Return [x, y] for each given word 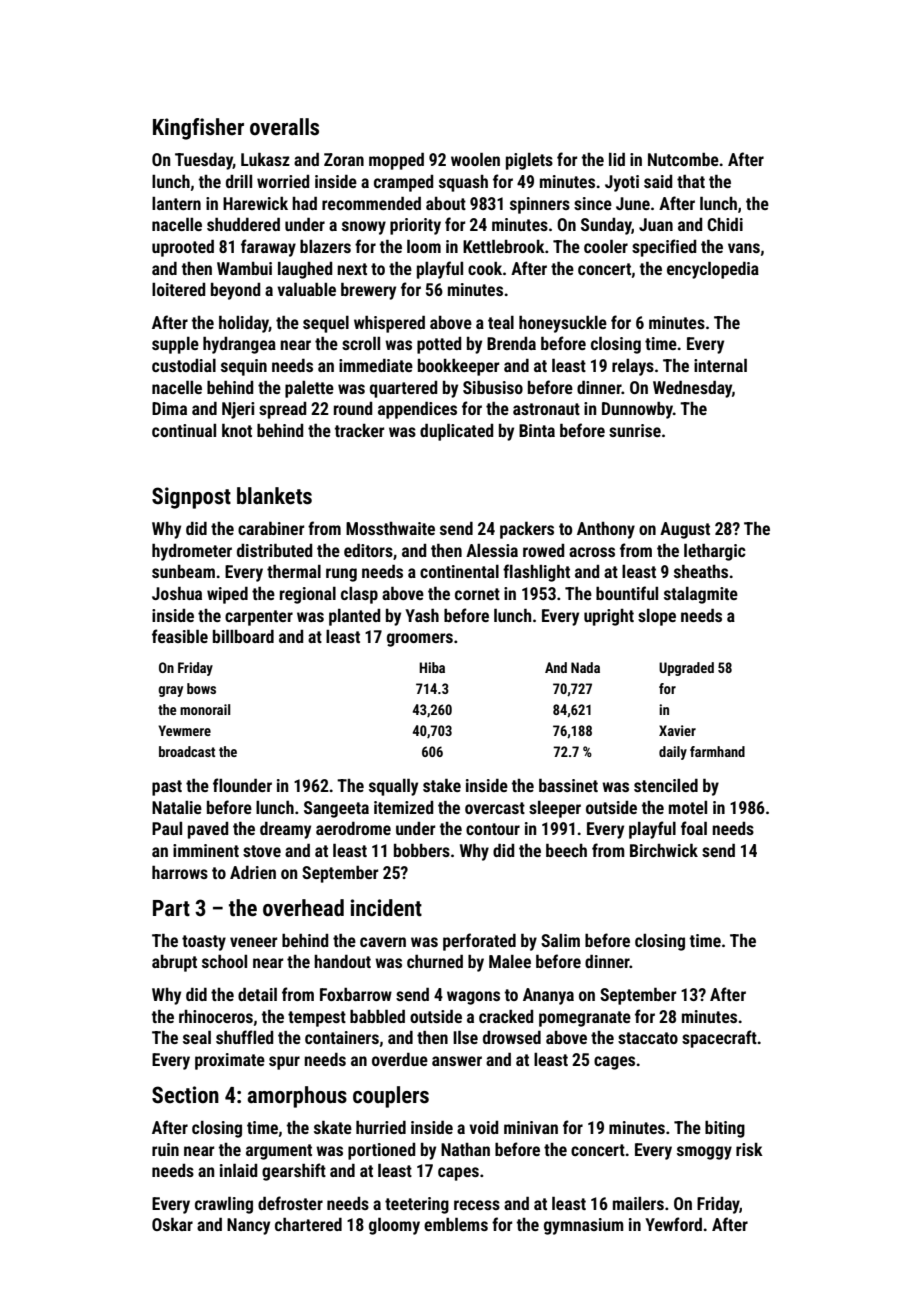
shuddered [243, 224]
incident [386, 908]
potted [439, 345]
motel [688, 807]
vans [744, 248]
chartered [308, 1224]
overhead [303, 908]
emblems [456, 1224]
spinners [540, 205]
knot [237, 430]
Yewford [673, 1224]
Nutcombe [683, 159]
